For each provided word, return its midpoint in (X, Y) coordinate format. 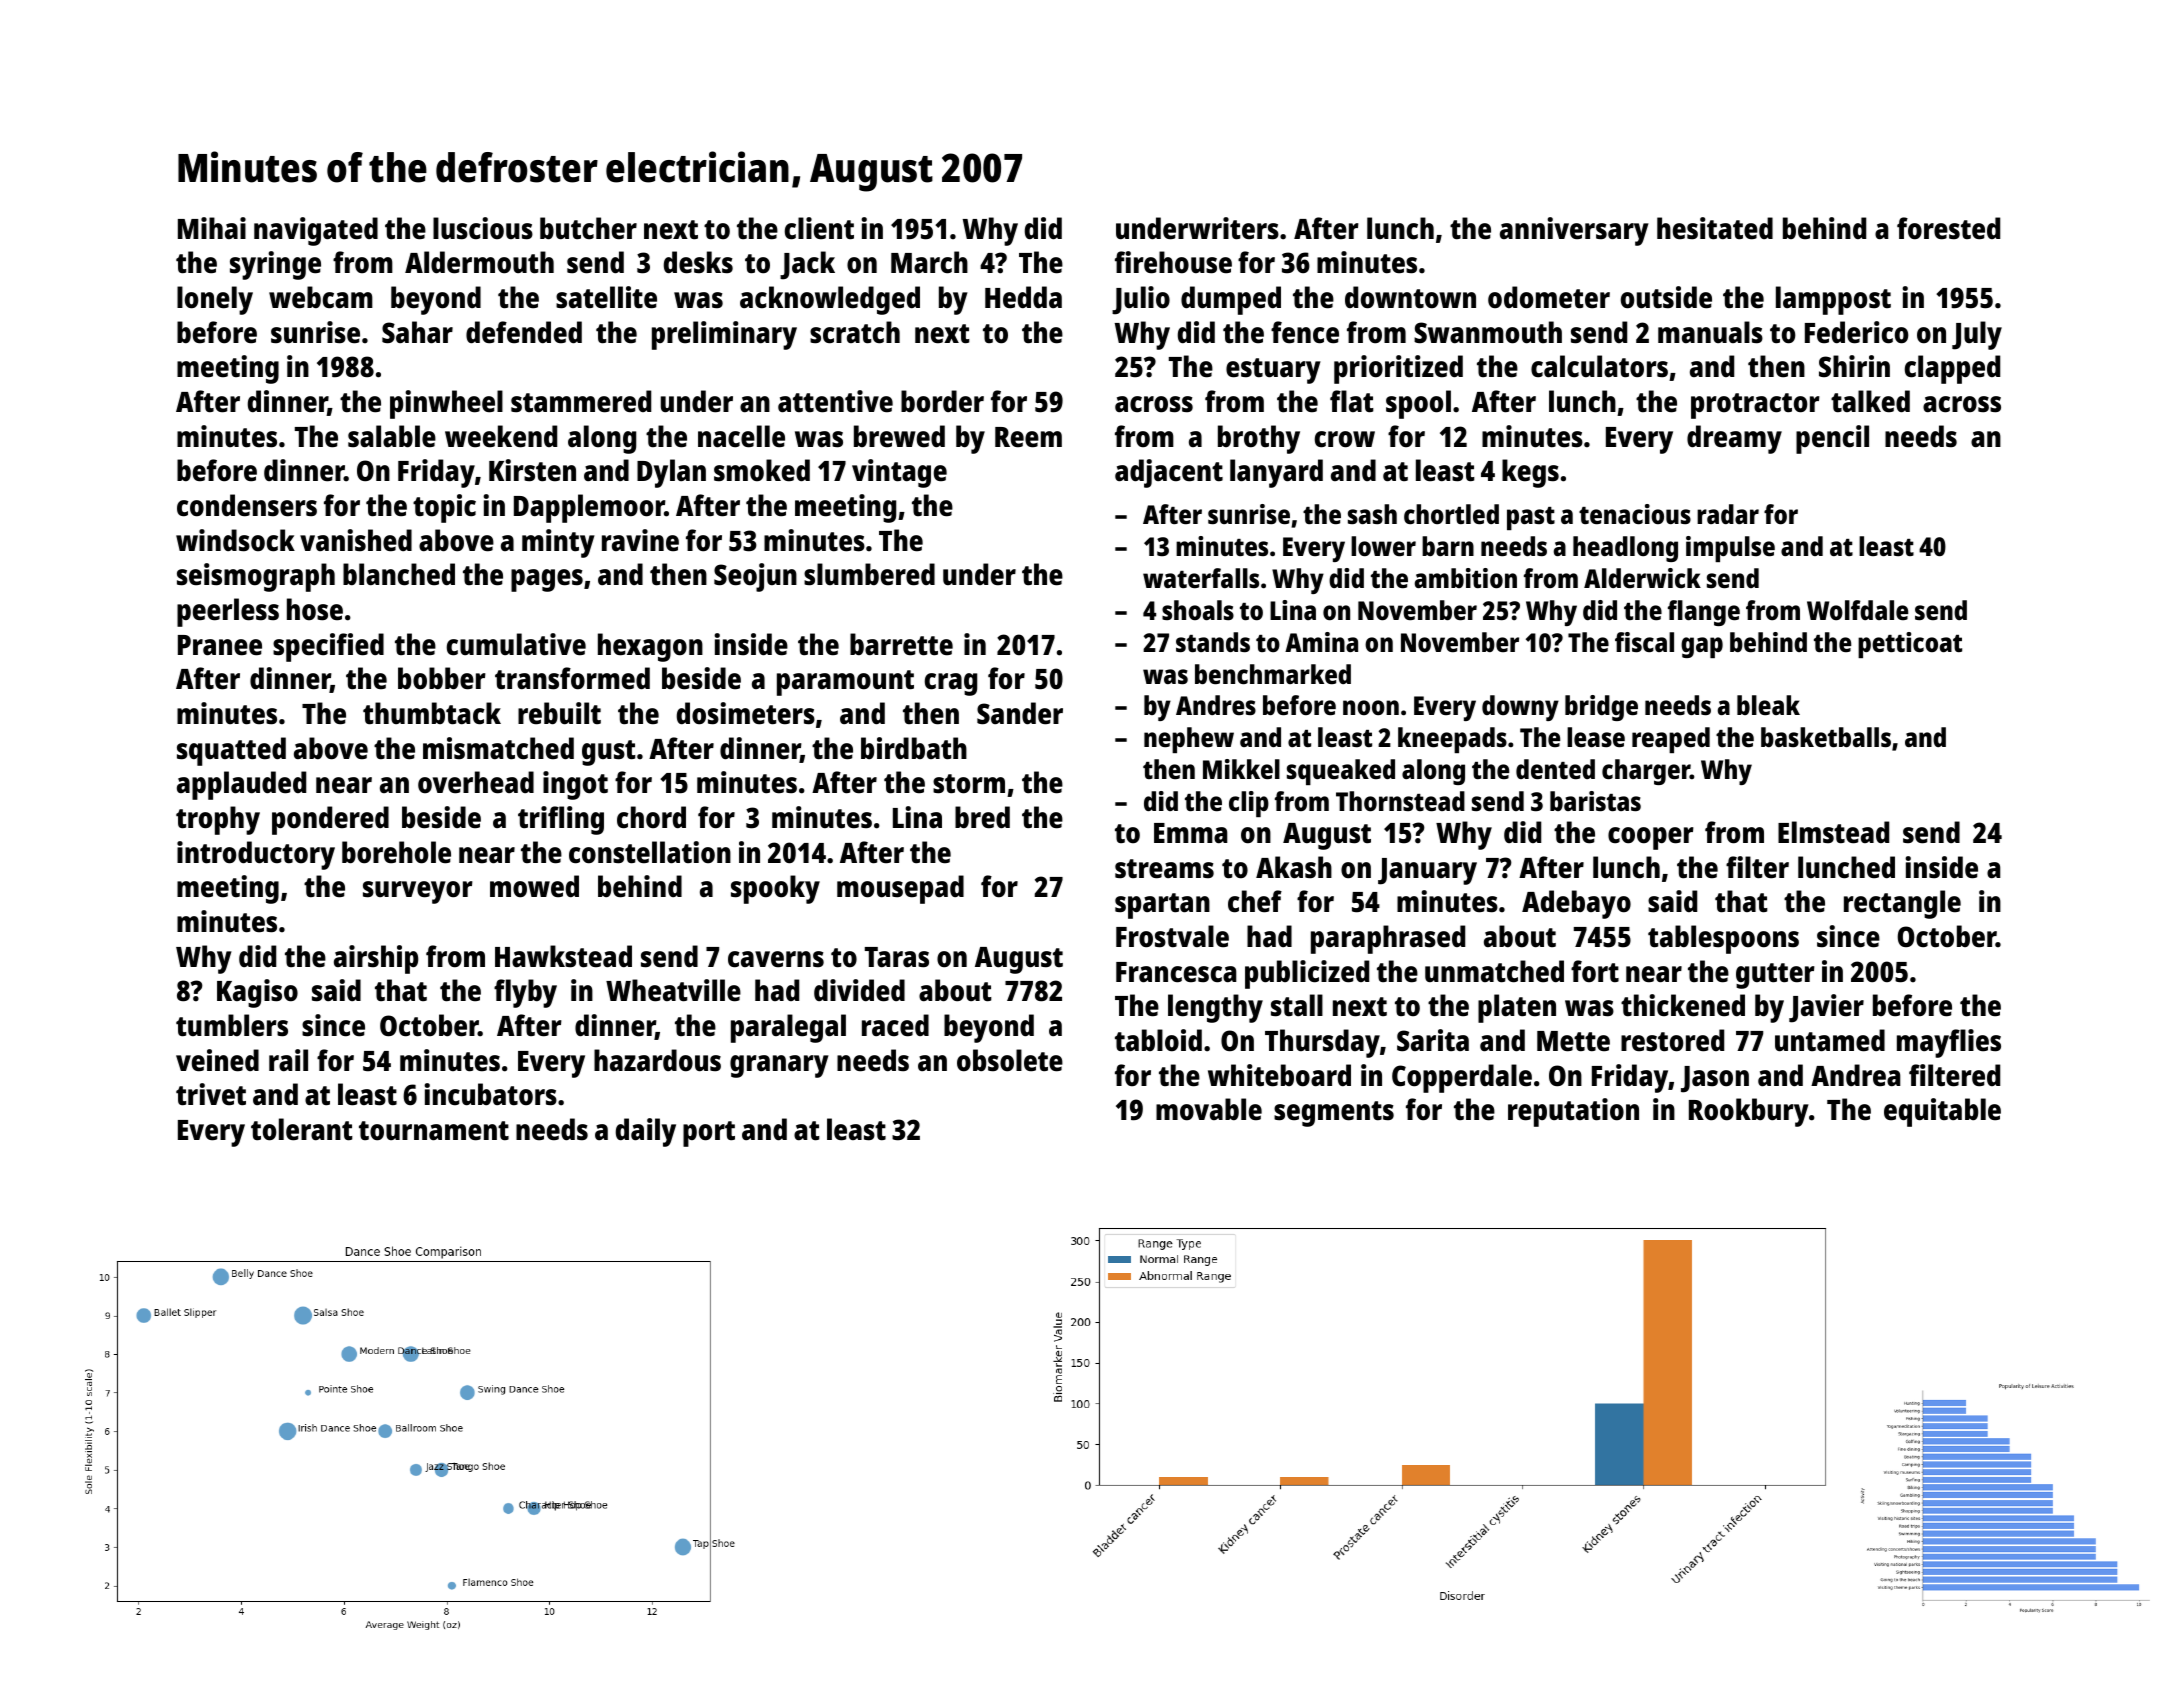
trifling (561, 820)
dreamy (1734, 439)
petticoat (1910, 645)
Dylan (671, 473)
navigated (316, 231)
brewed (899, 436)
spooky (775, 889)
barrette (901, 644)
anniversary (1574, 231)
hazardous (657, 1060)
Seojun (755, 577)
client (819, 228)
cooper (1651, 838)
